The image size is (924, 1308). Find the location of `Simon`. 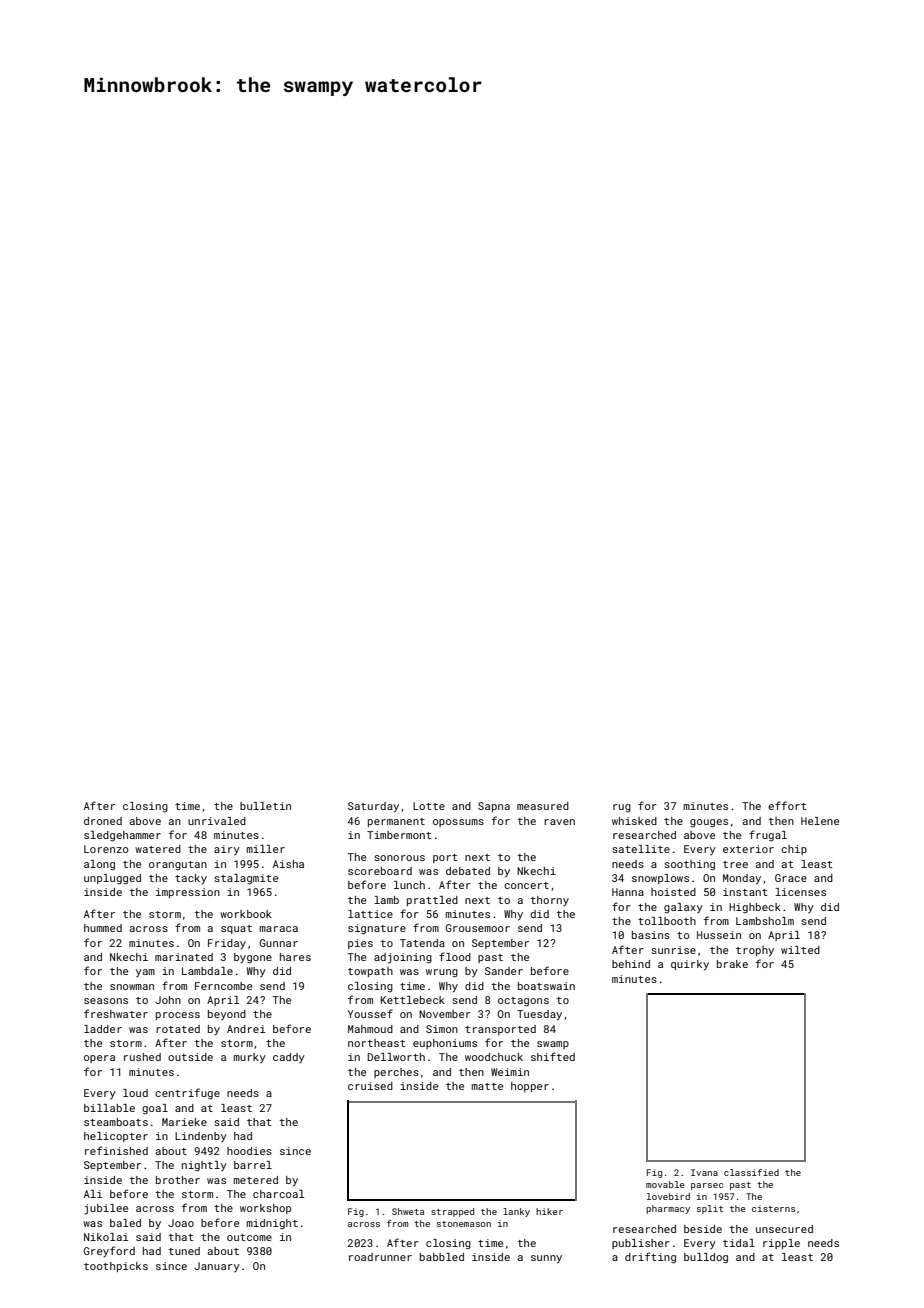

Simon is located at coordinates (442, 1029).
